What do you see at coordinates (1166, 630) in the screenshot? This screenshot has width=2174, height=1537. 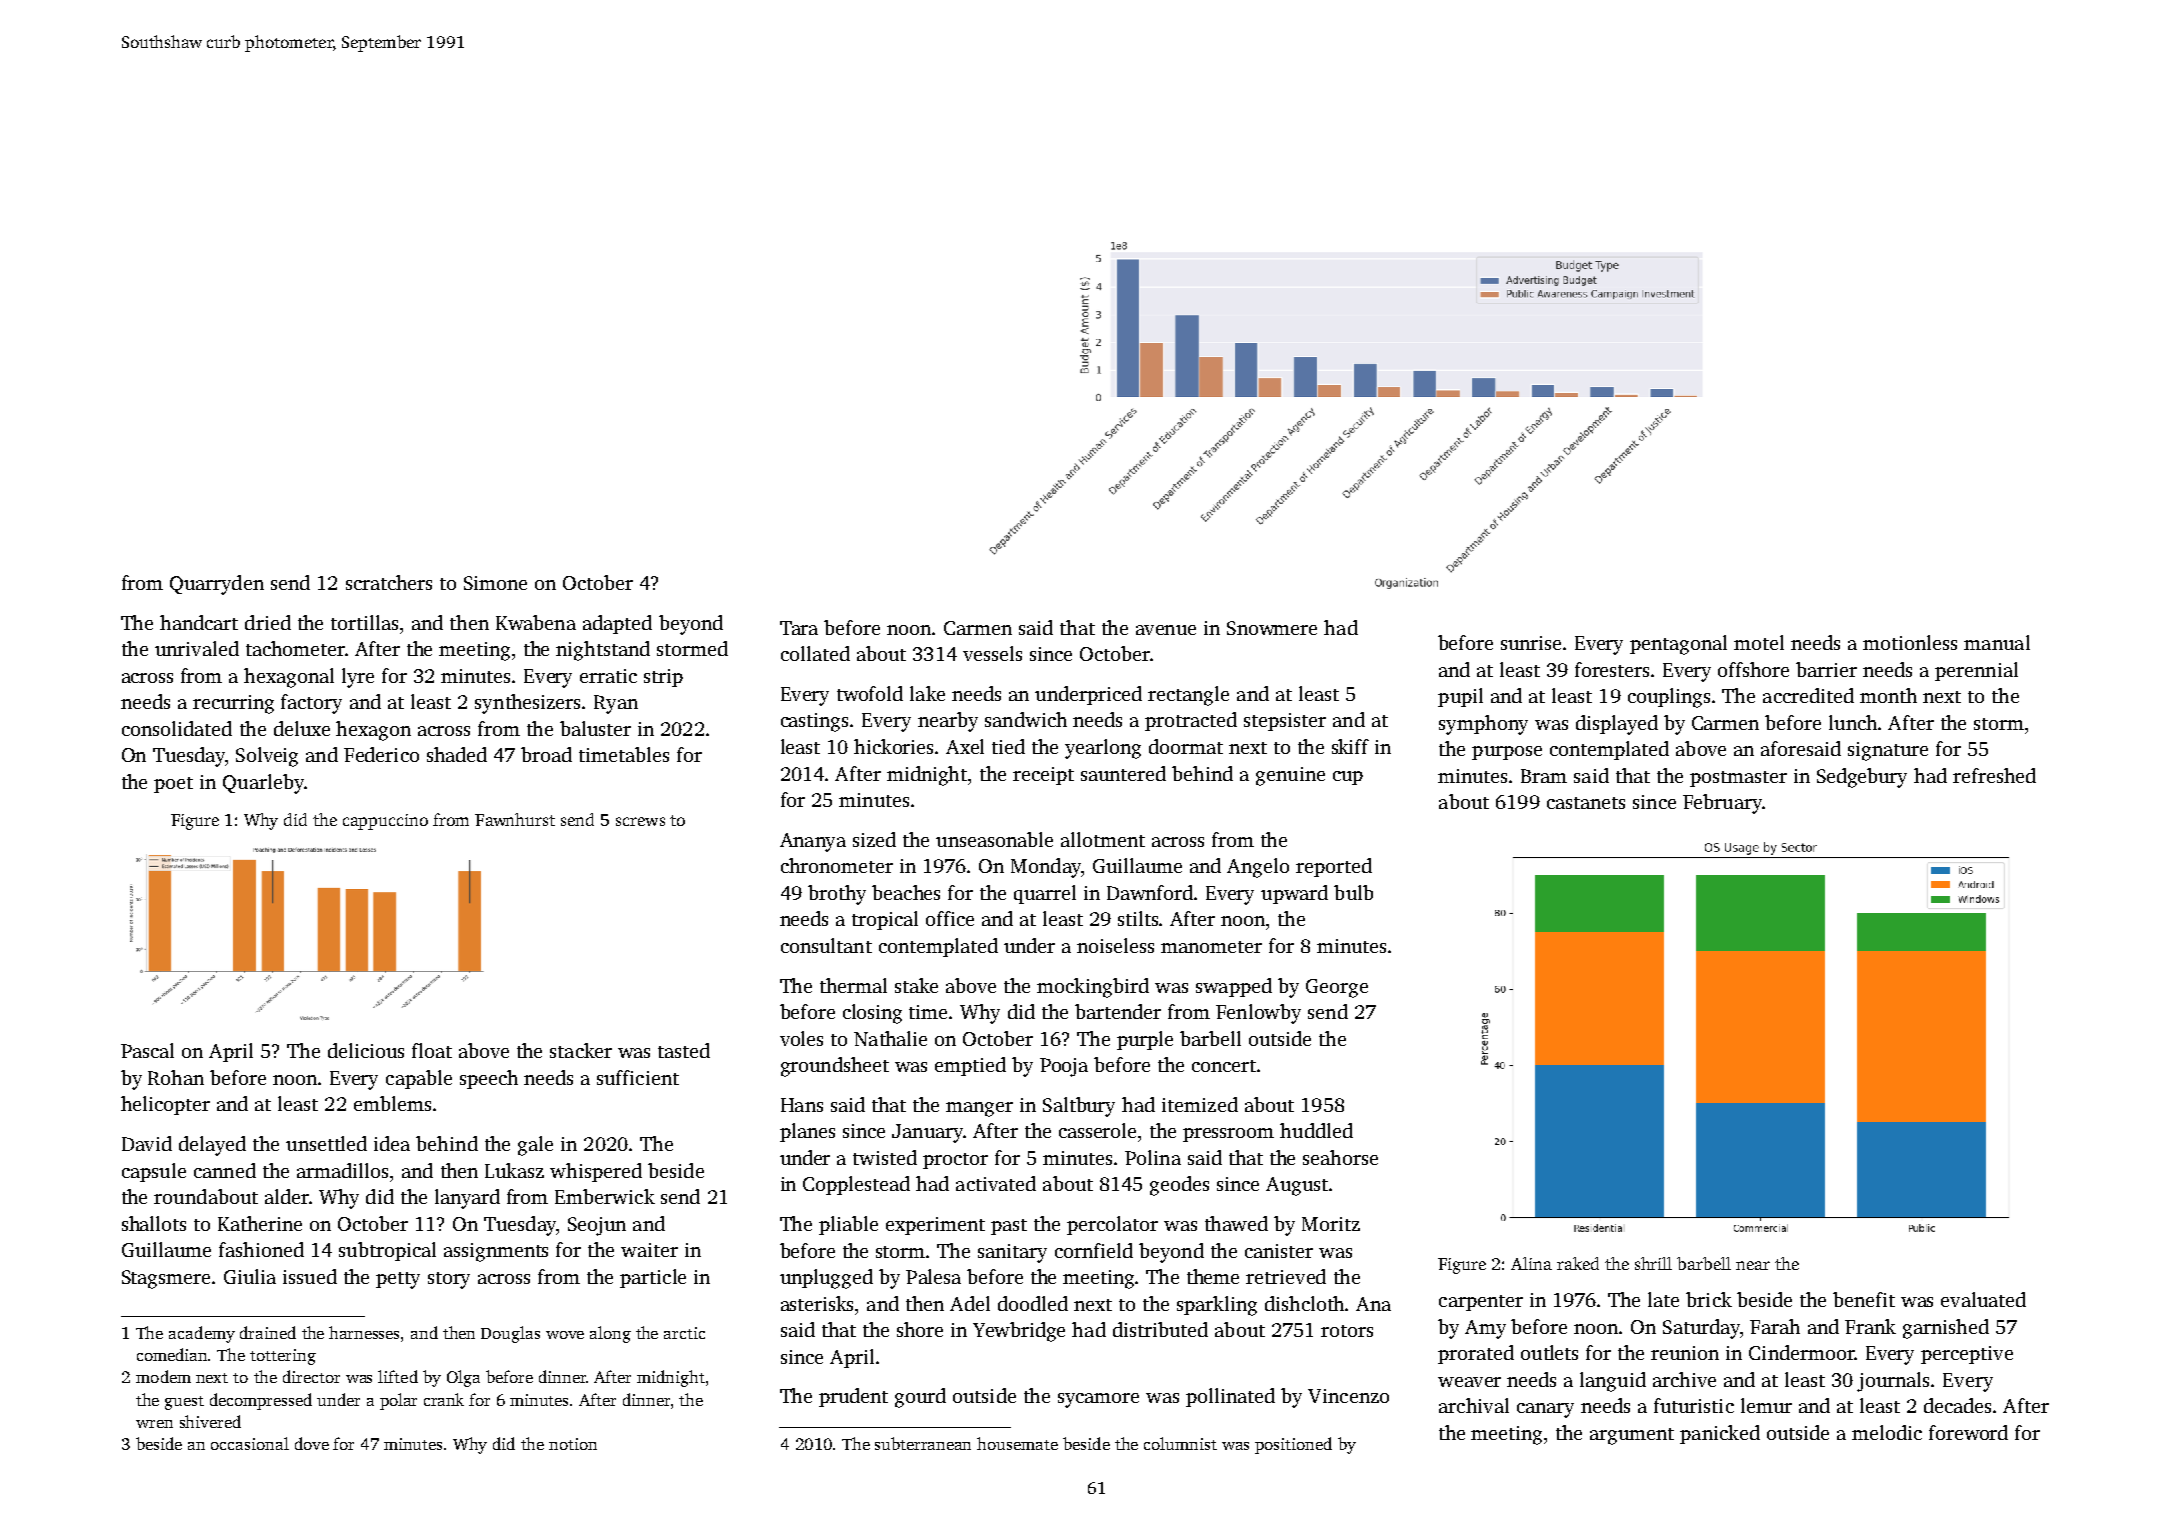 I see `avenue` at bounding box center [1166, 630].
